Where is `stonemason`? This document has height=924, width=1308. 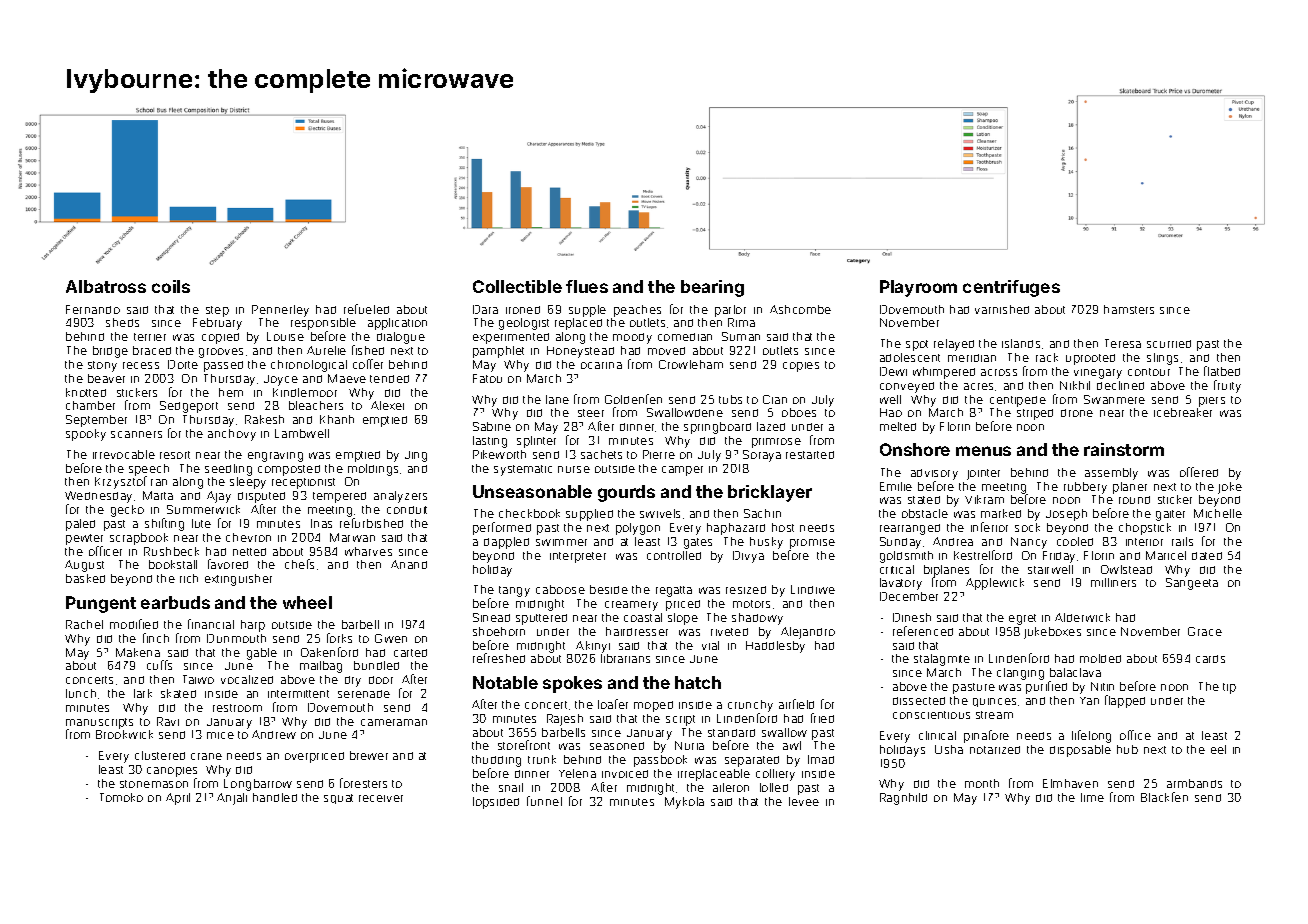 stonemason is located at coordinates (154, 784).
